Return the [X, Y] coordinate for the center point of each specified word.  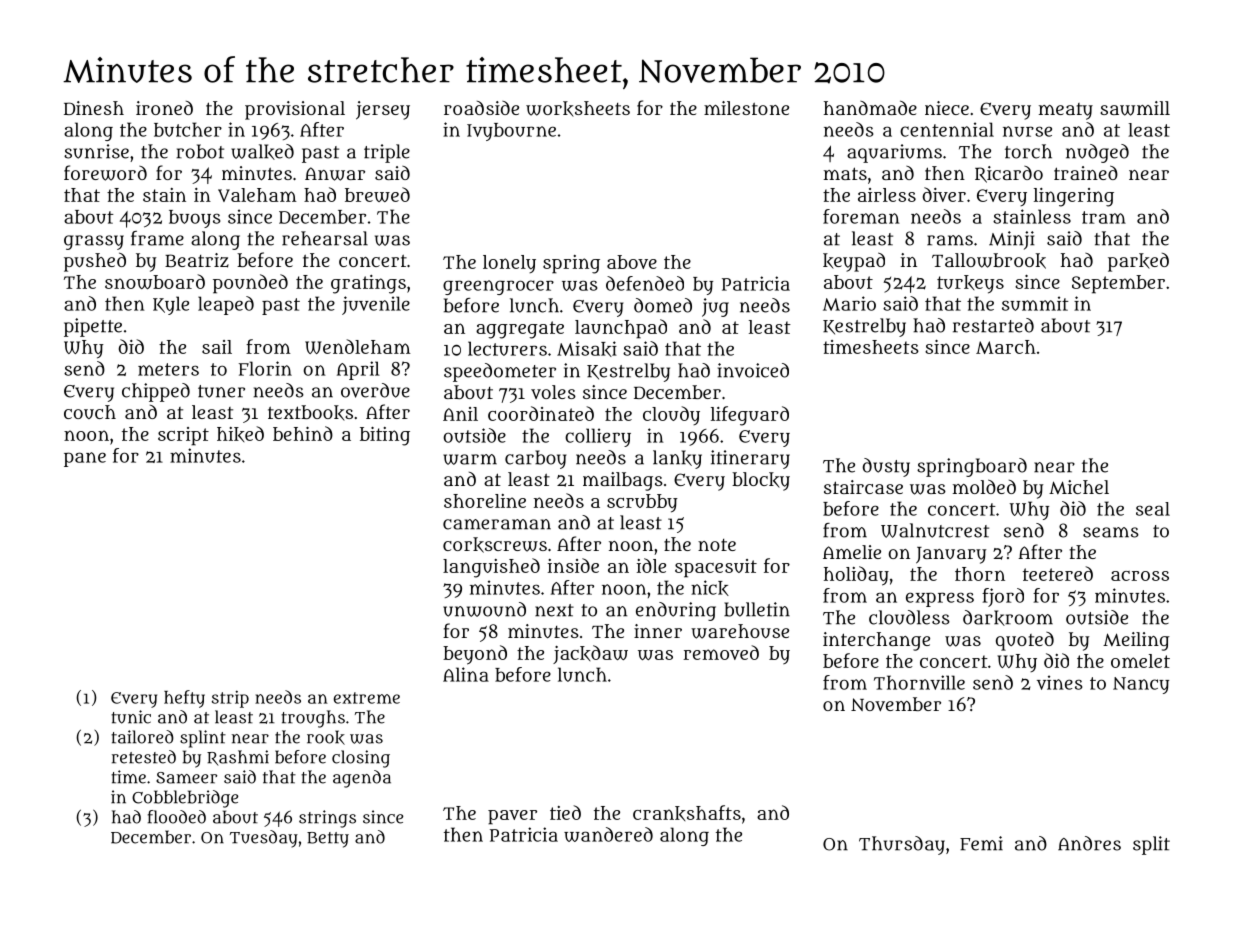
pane [85, 459]
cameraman [497, 524]
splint [203, 739]
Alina [466, 674]
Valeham [257, 195]
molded [984, 486]
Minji [1011, 240]
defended [645, 283]
